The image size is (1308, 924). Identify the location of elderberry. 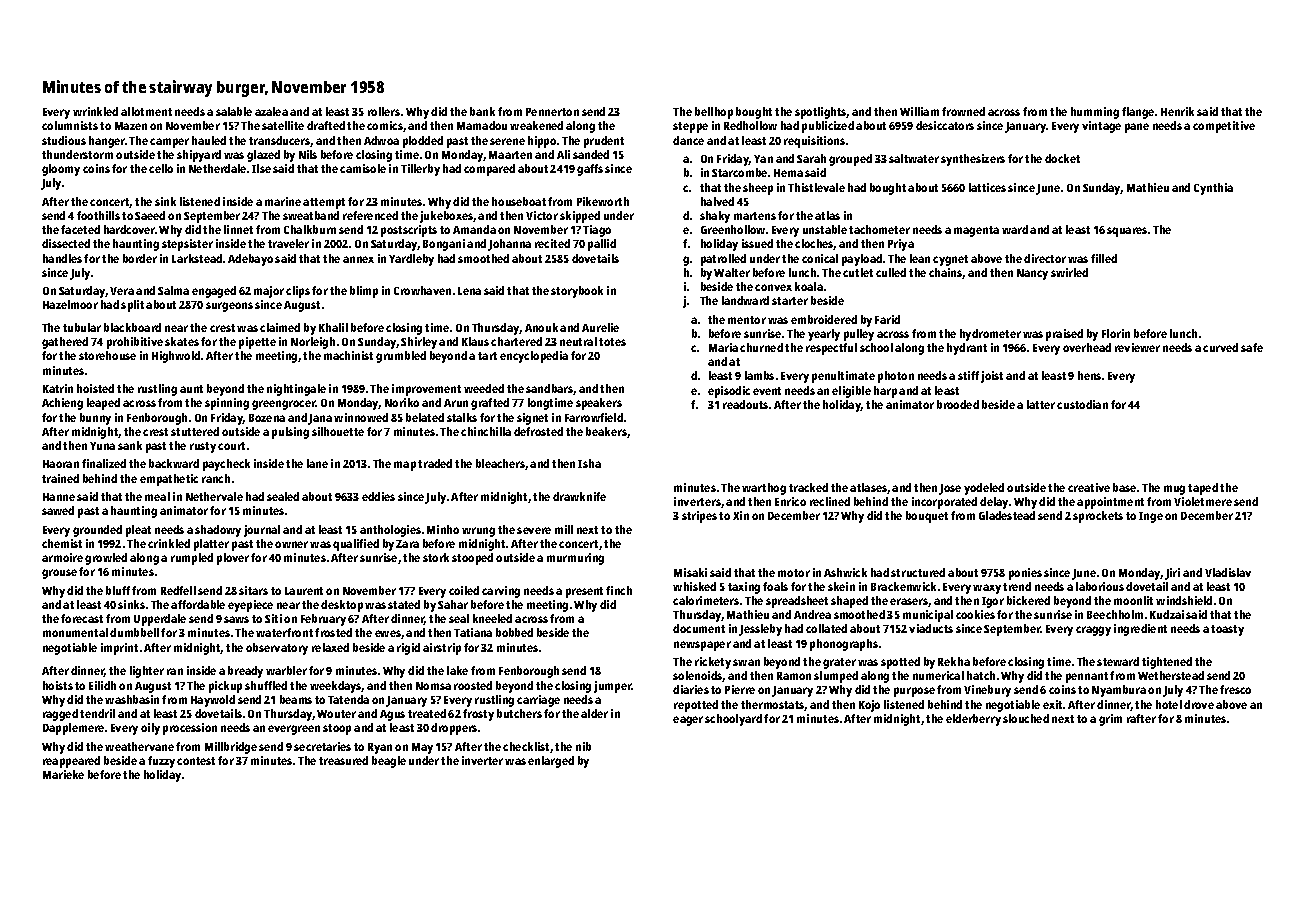
(973, 720).
